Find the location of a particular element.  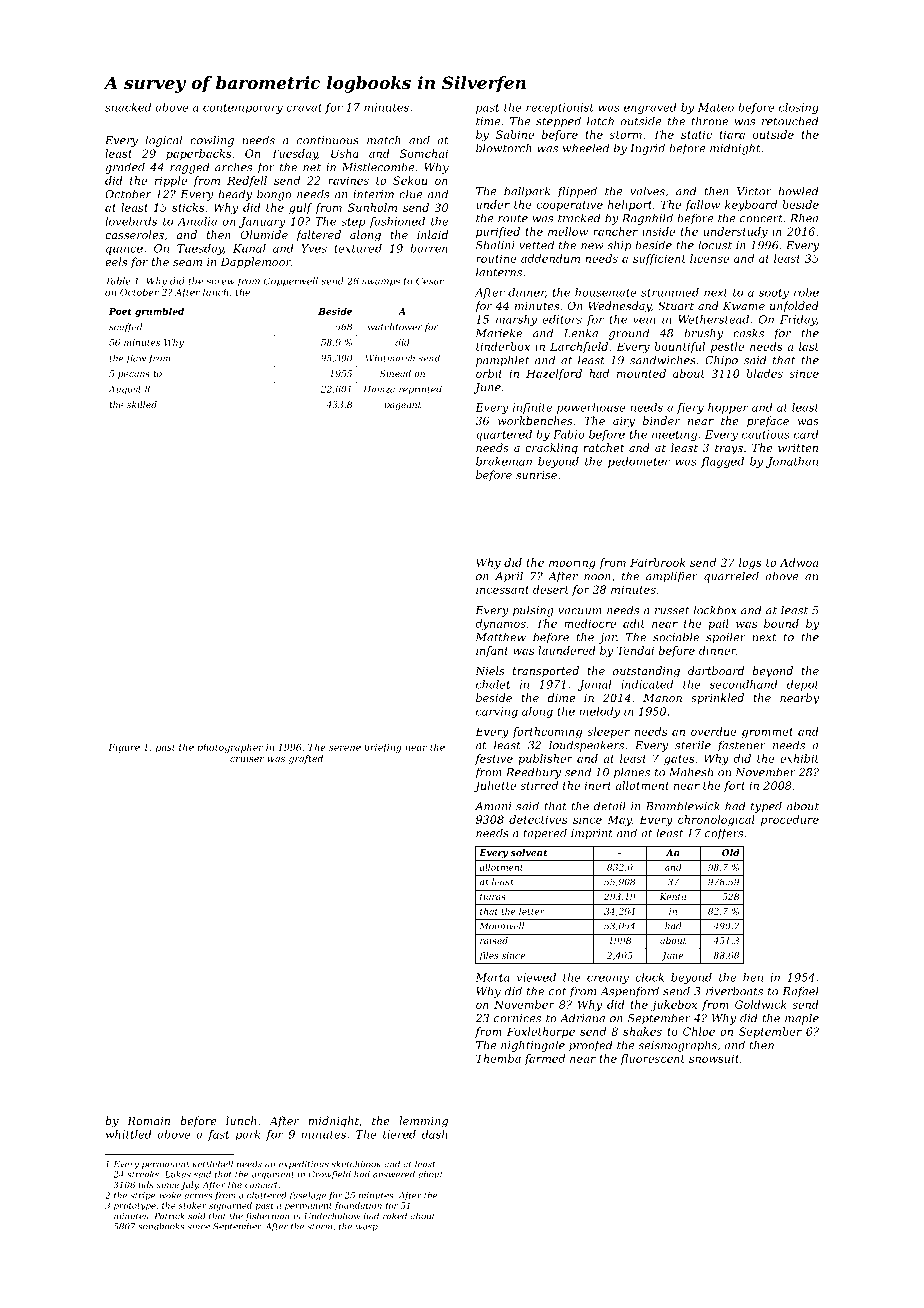

dynamos is located at coordinates (500, 624).
